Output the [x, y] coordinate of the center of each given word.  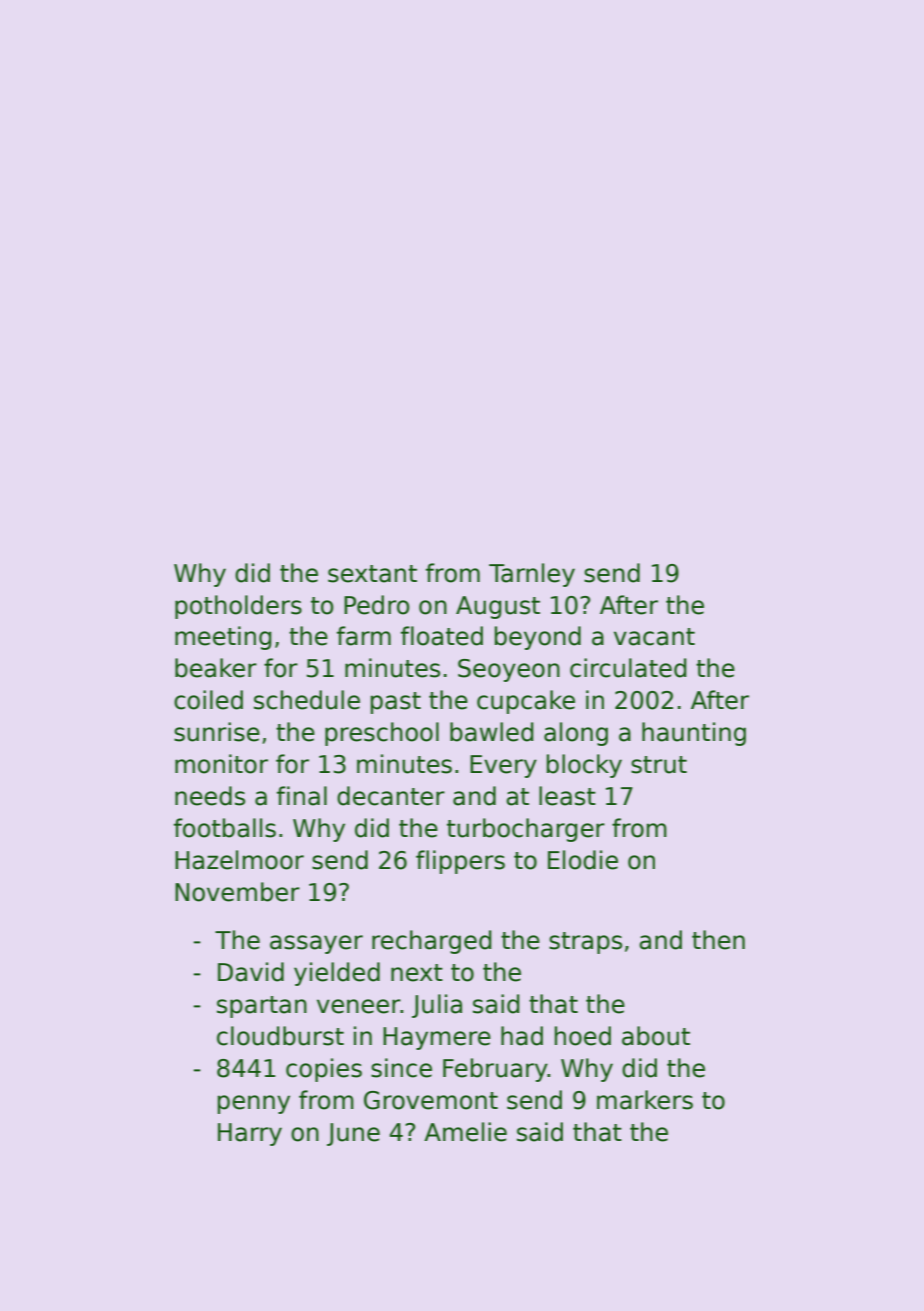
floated [442, 636]
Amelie [465, 1132]
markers [645, 1100]
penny [254, 1104]
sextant [372, 574]
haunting [694, 734]
